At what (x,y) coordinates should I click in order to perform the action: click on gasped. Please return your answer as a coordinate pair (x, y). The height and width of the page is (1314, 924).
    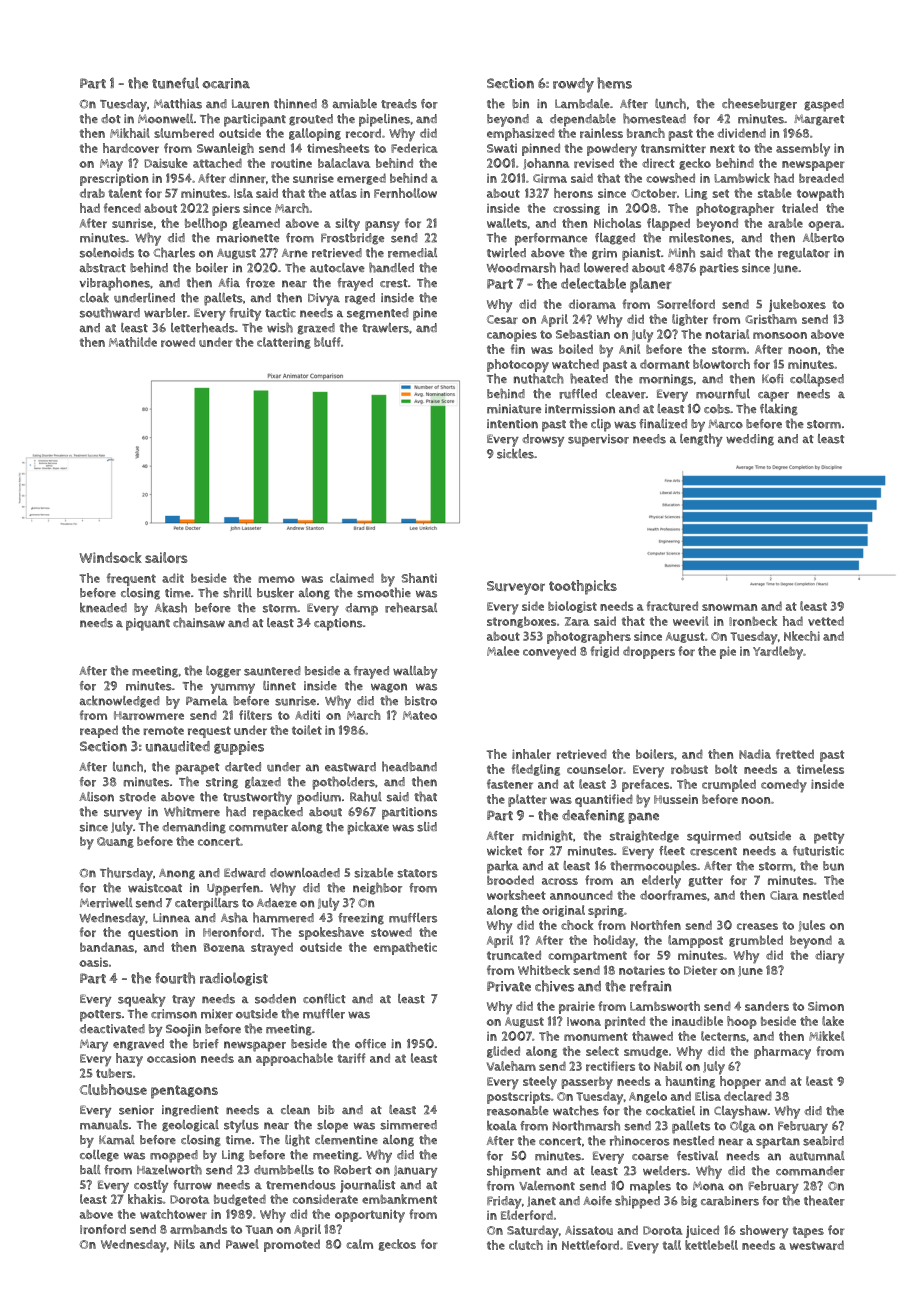
    Looking at the image, I should click on (824, 105).
